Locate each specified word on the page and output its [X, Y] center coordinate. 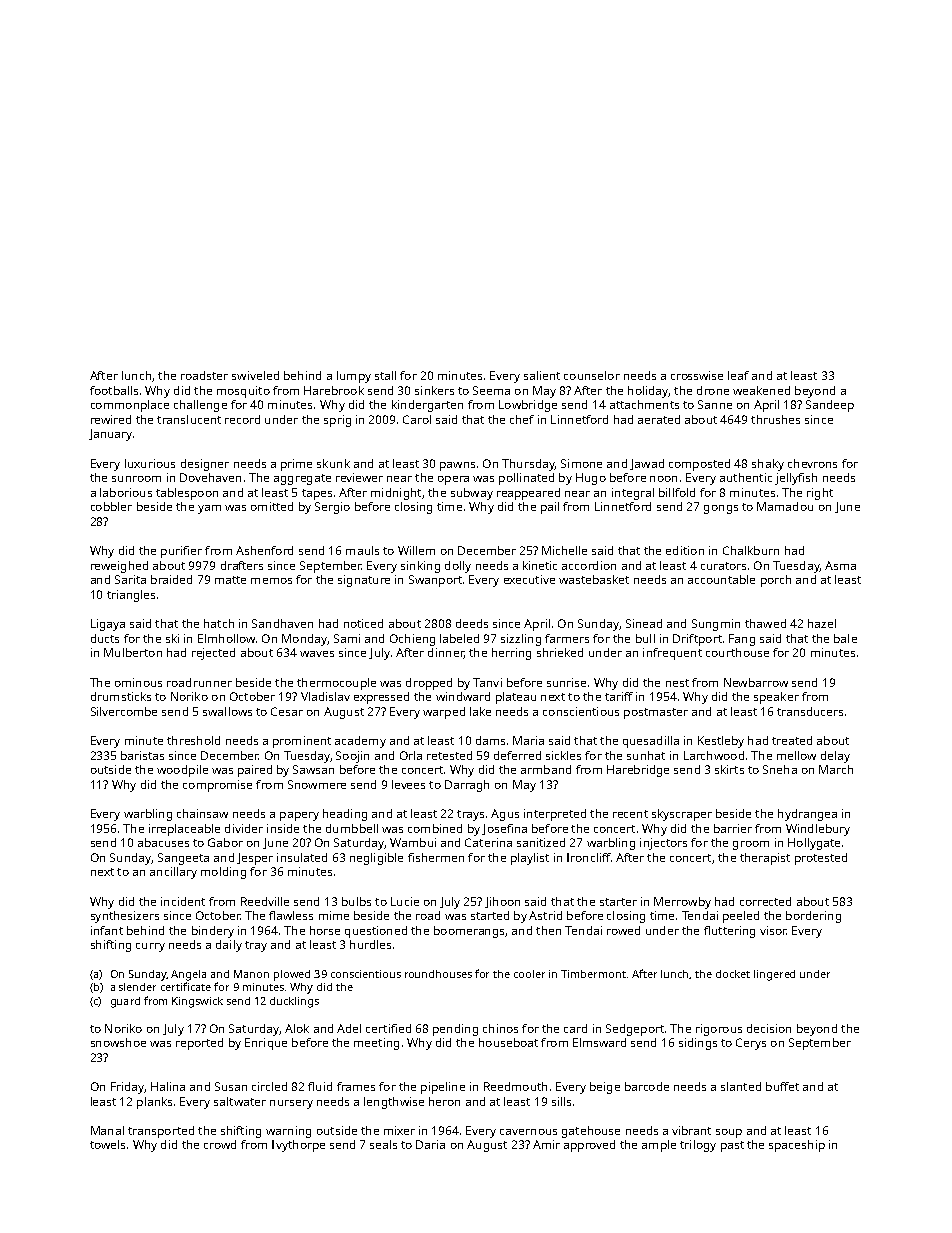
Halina [168, 1086]
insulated [302, 857]
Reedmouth [515, 1086]
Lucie [405, 901]
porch [776, 581]
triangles [131, 596]
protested [821, 859]
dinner [446, 653]
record [242, 419]
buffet [782, 1086]
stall [385, 375]
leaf [738, 375]
